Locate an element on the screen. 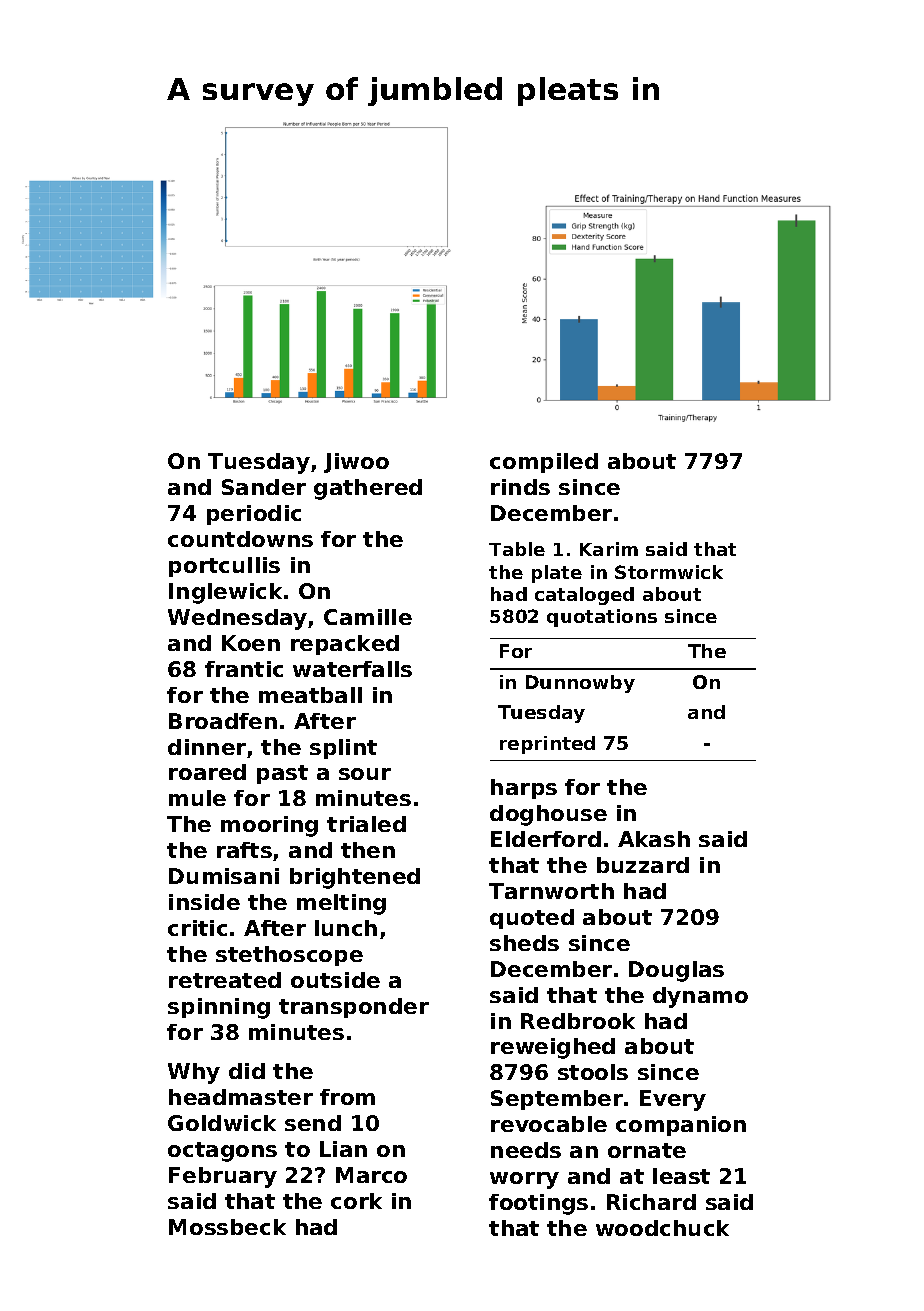 The height and width of the screenshot is (1311, 924). trialed is located at coordinates (366, 824).
